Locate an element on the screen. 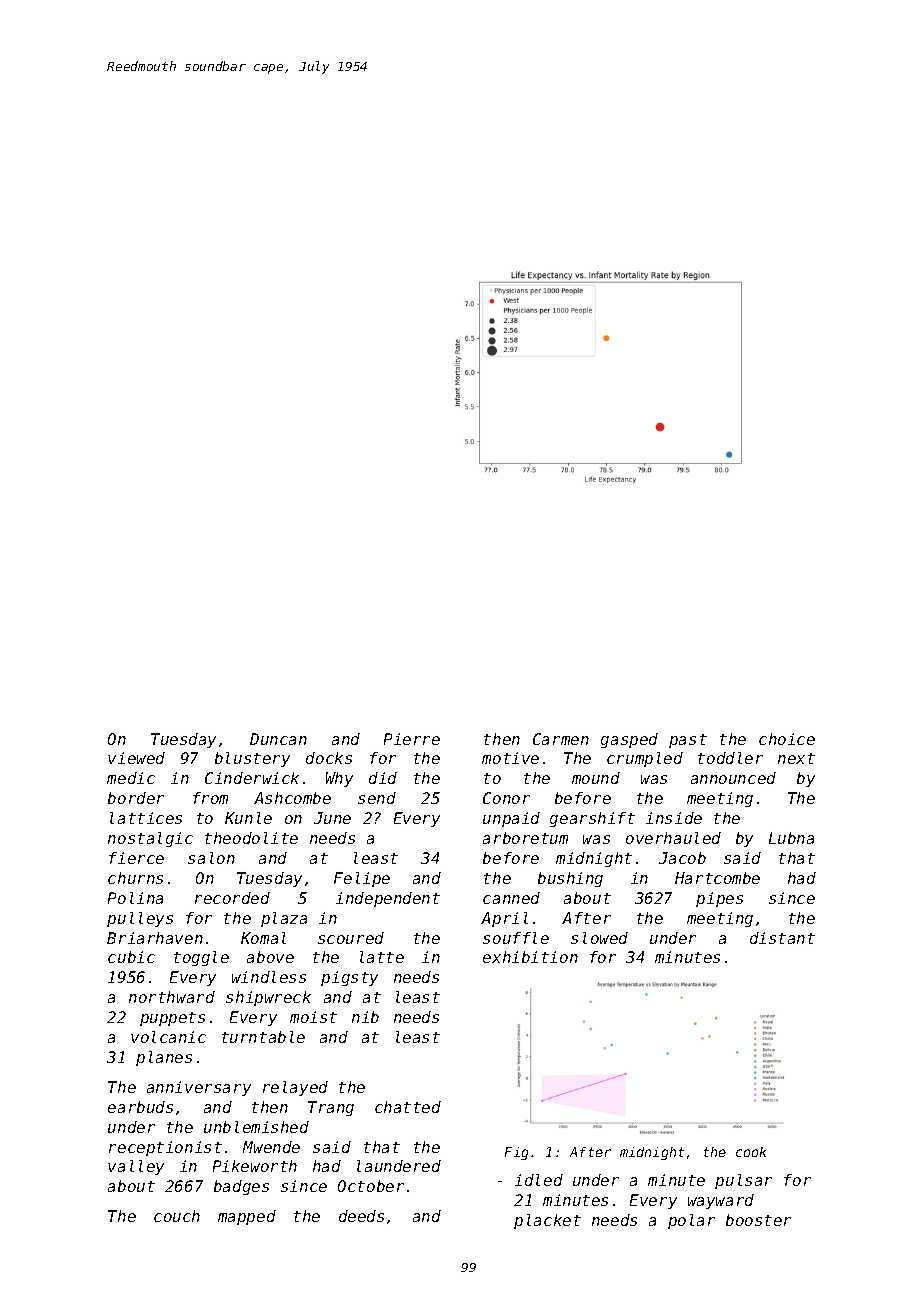 Image resolution: width=924 pixels, height=1308 pixels. couch is located at coordinates (177, 1216).
